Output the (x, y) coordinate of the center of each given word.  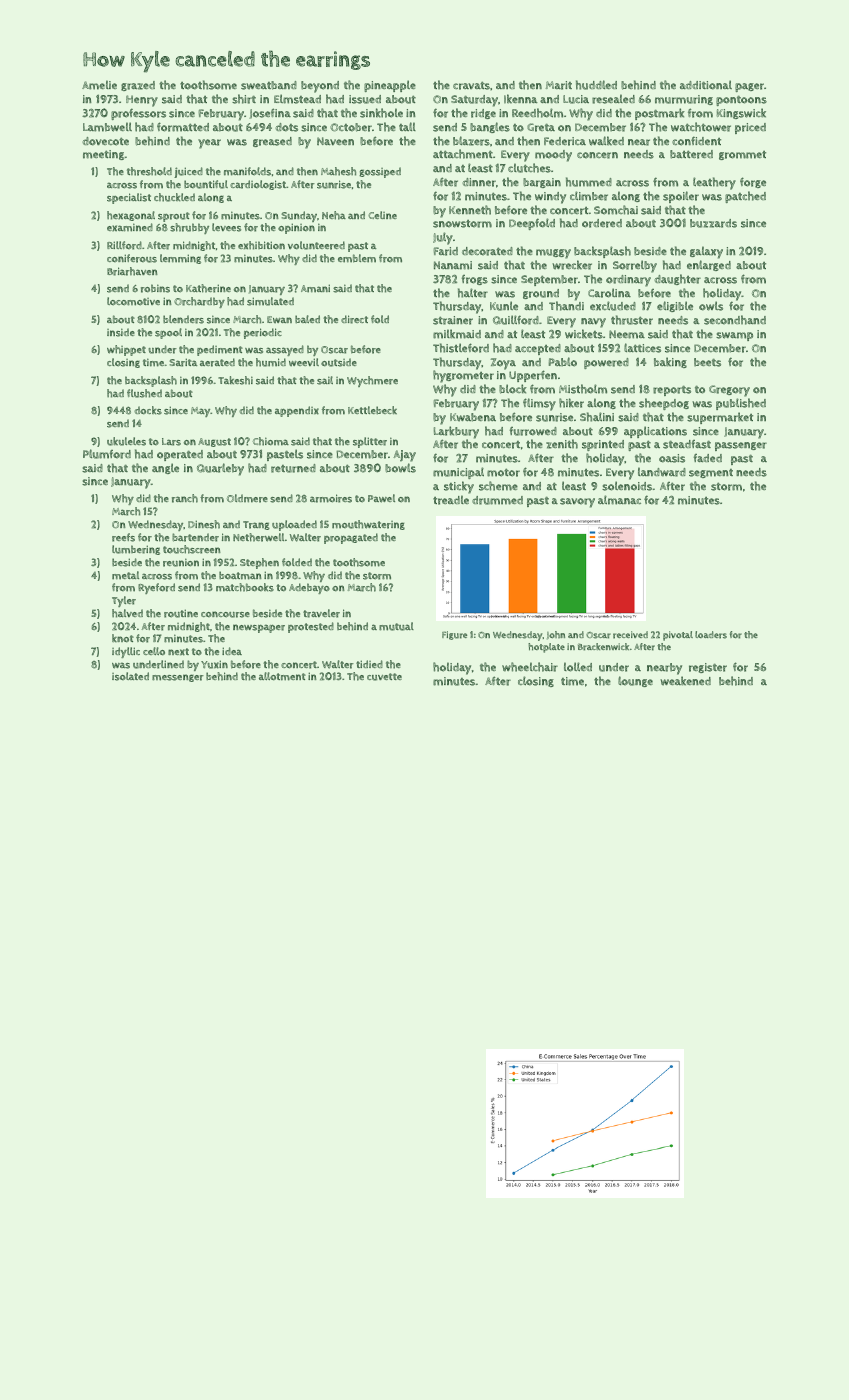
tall (407, 126)
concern (597, 155)
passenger (741, 446)
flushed (144, 393)
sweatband (269, 85)
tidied (369, 664)
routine (181, 613)
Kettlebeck (372, 410)
